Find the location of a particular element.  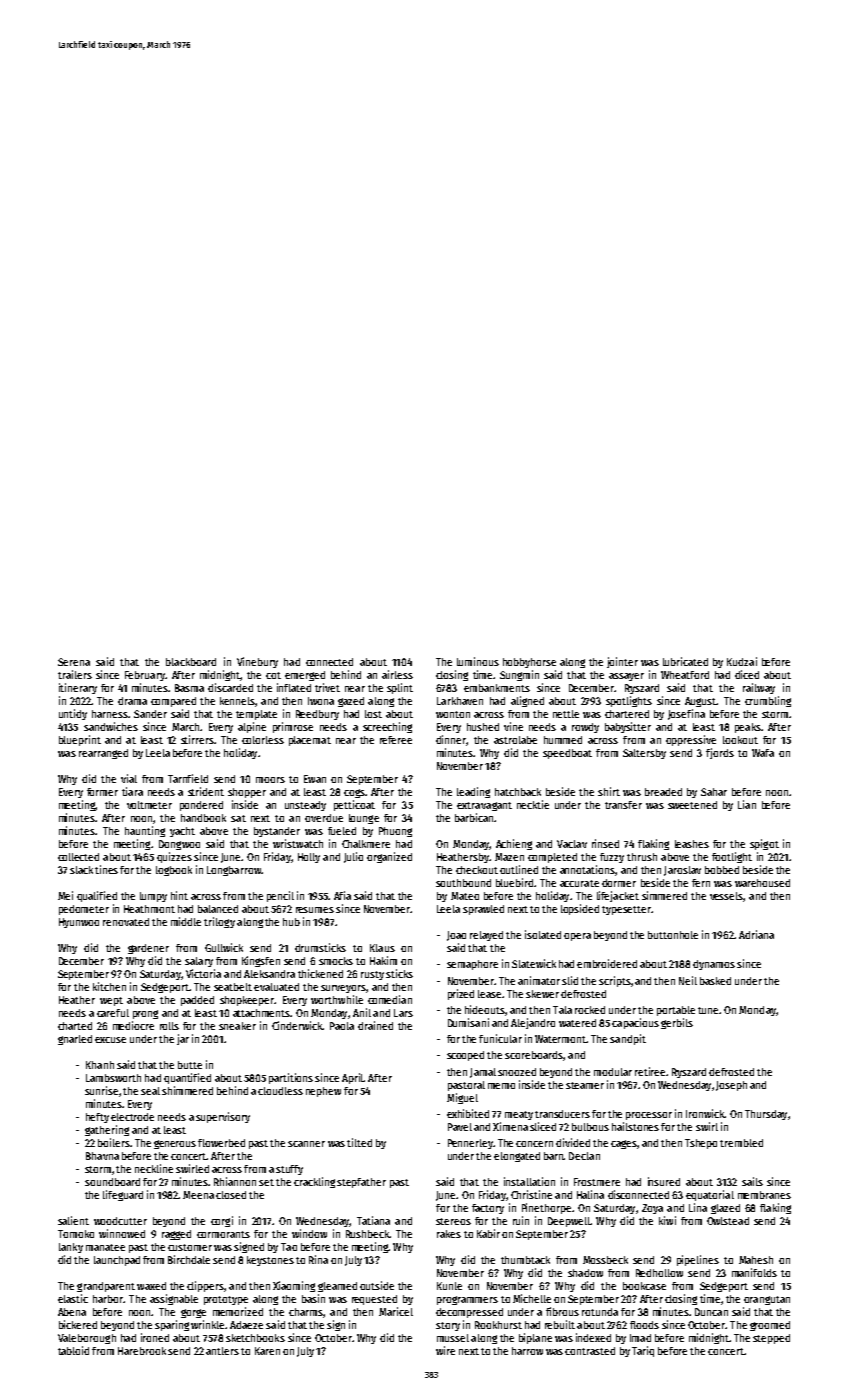

Tariq is located at coordinates (643, 1351).
